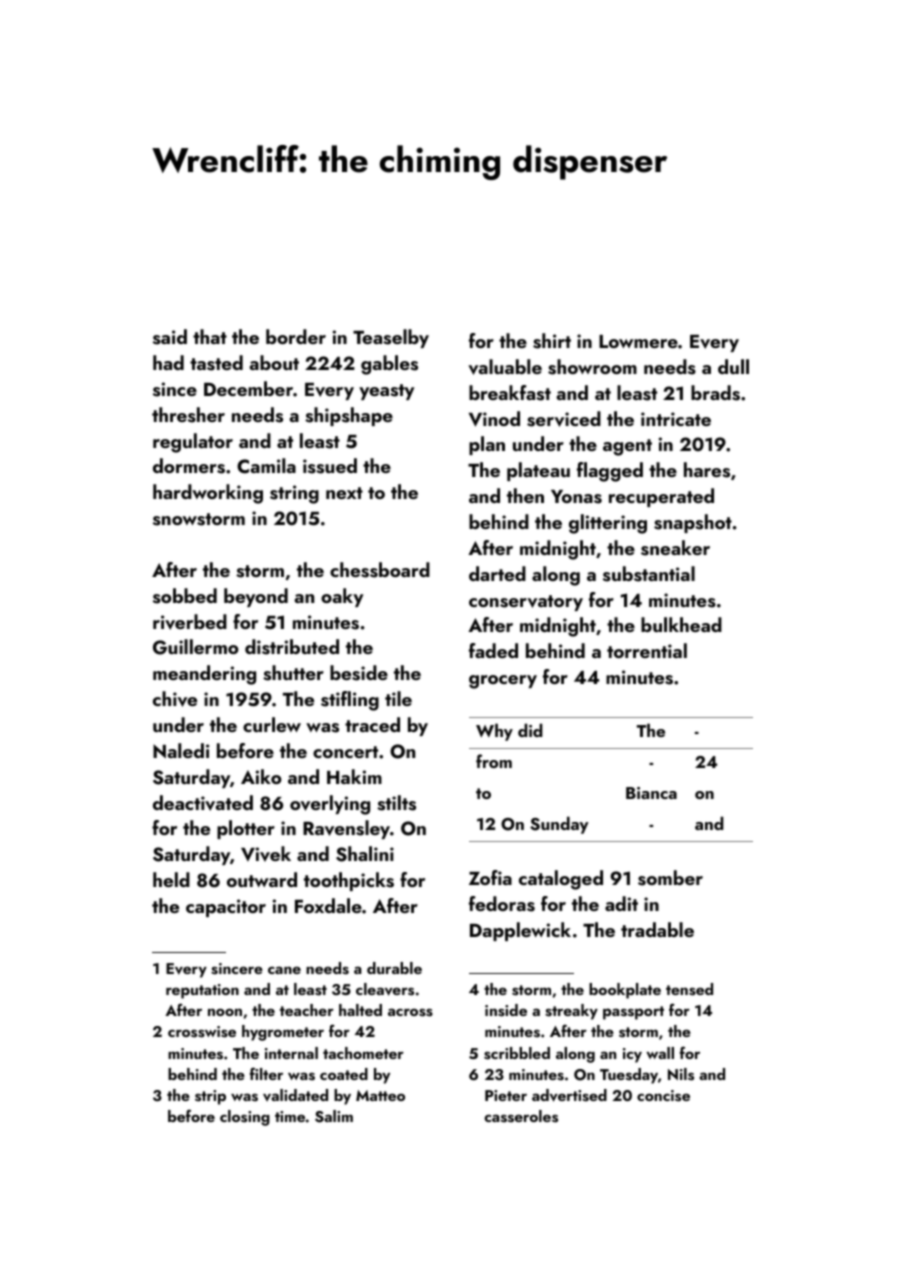 The image size is (905, 1284). Describe the element at coordinates (349, 416) in the screenshot. I see `shipshape` at that location.
